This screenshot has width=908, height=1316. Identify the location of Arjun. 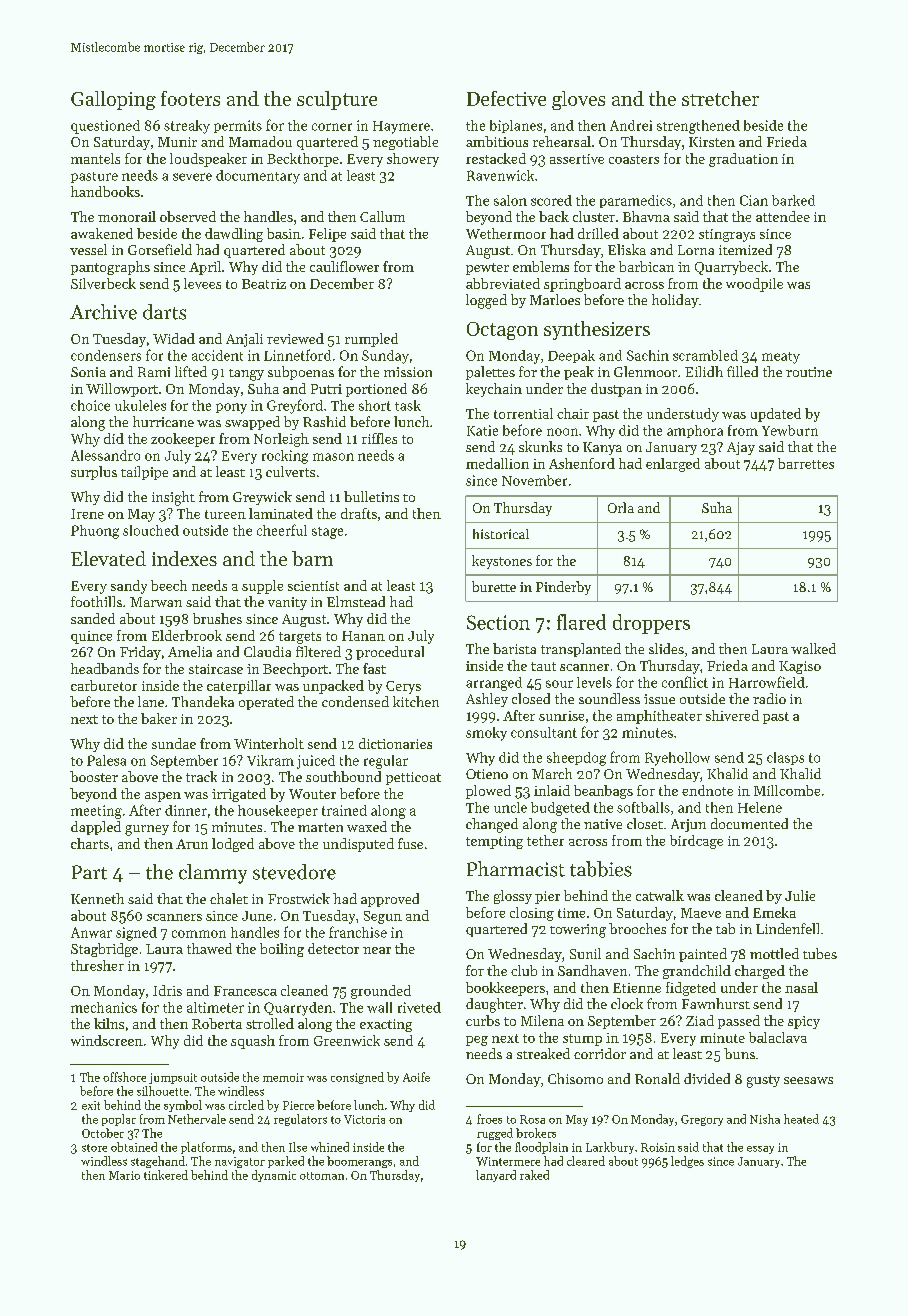
(688, 825).
